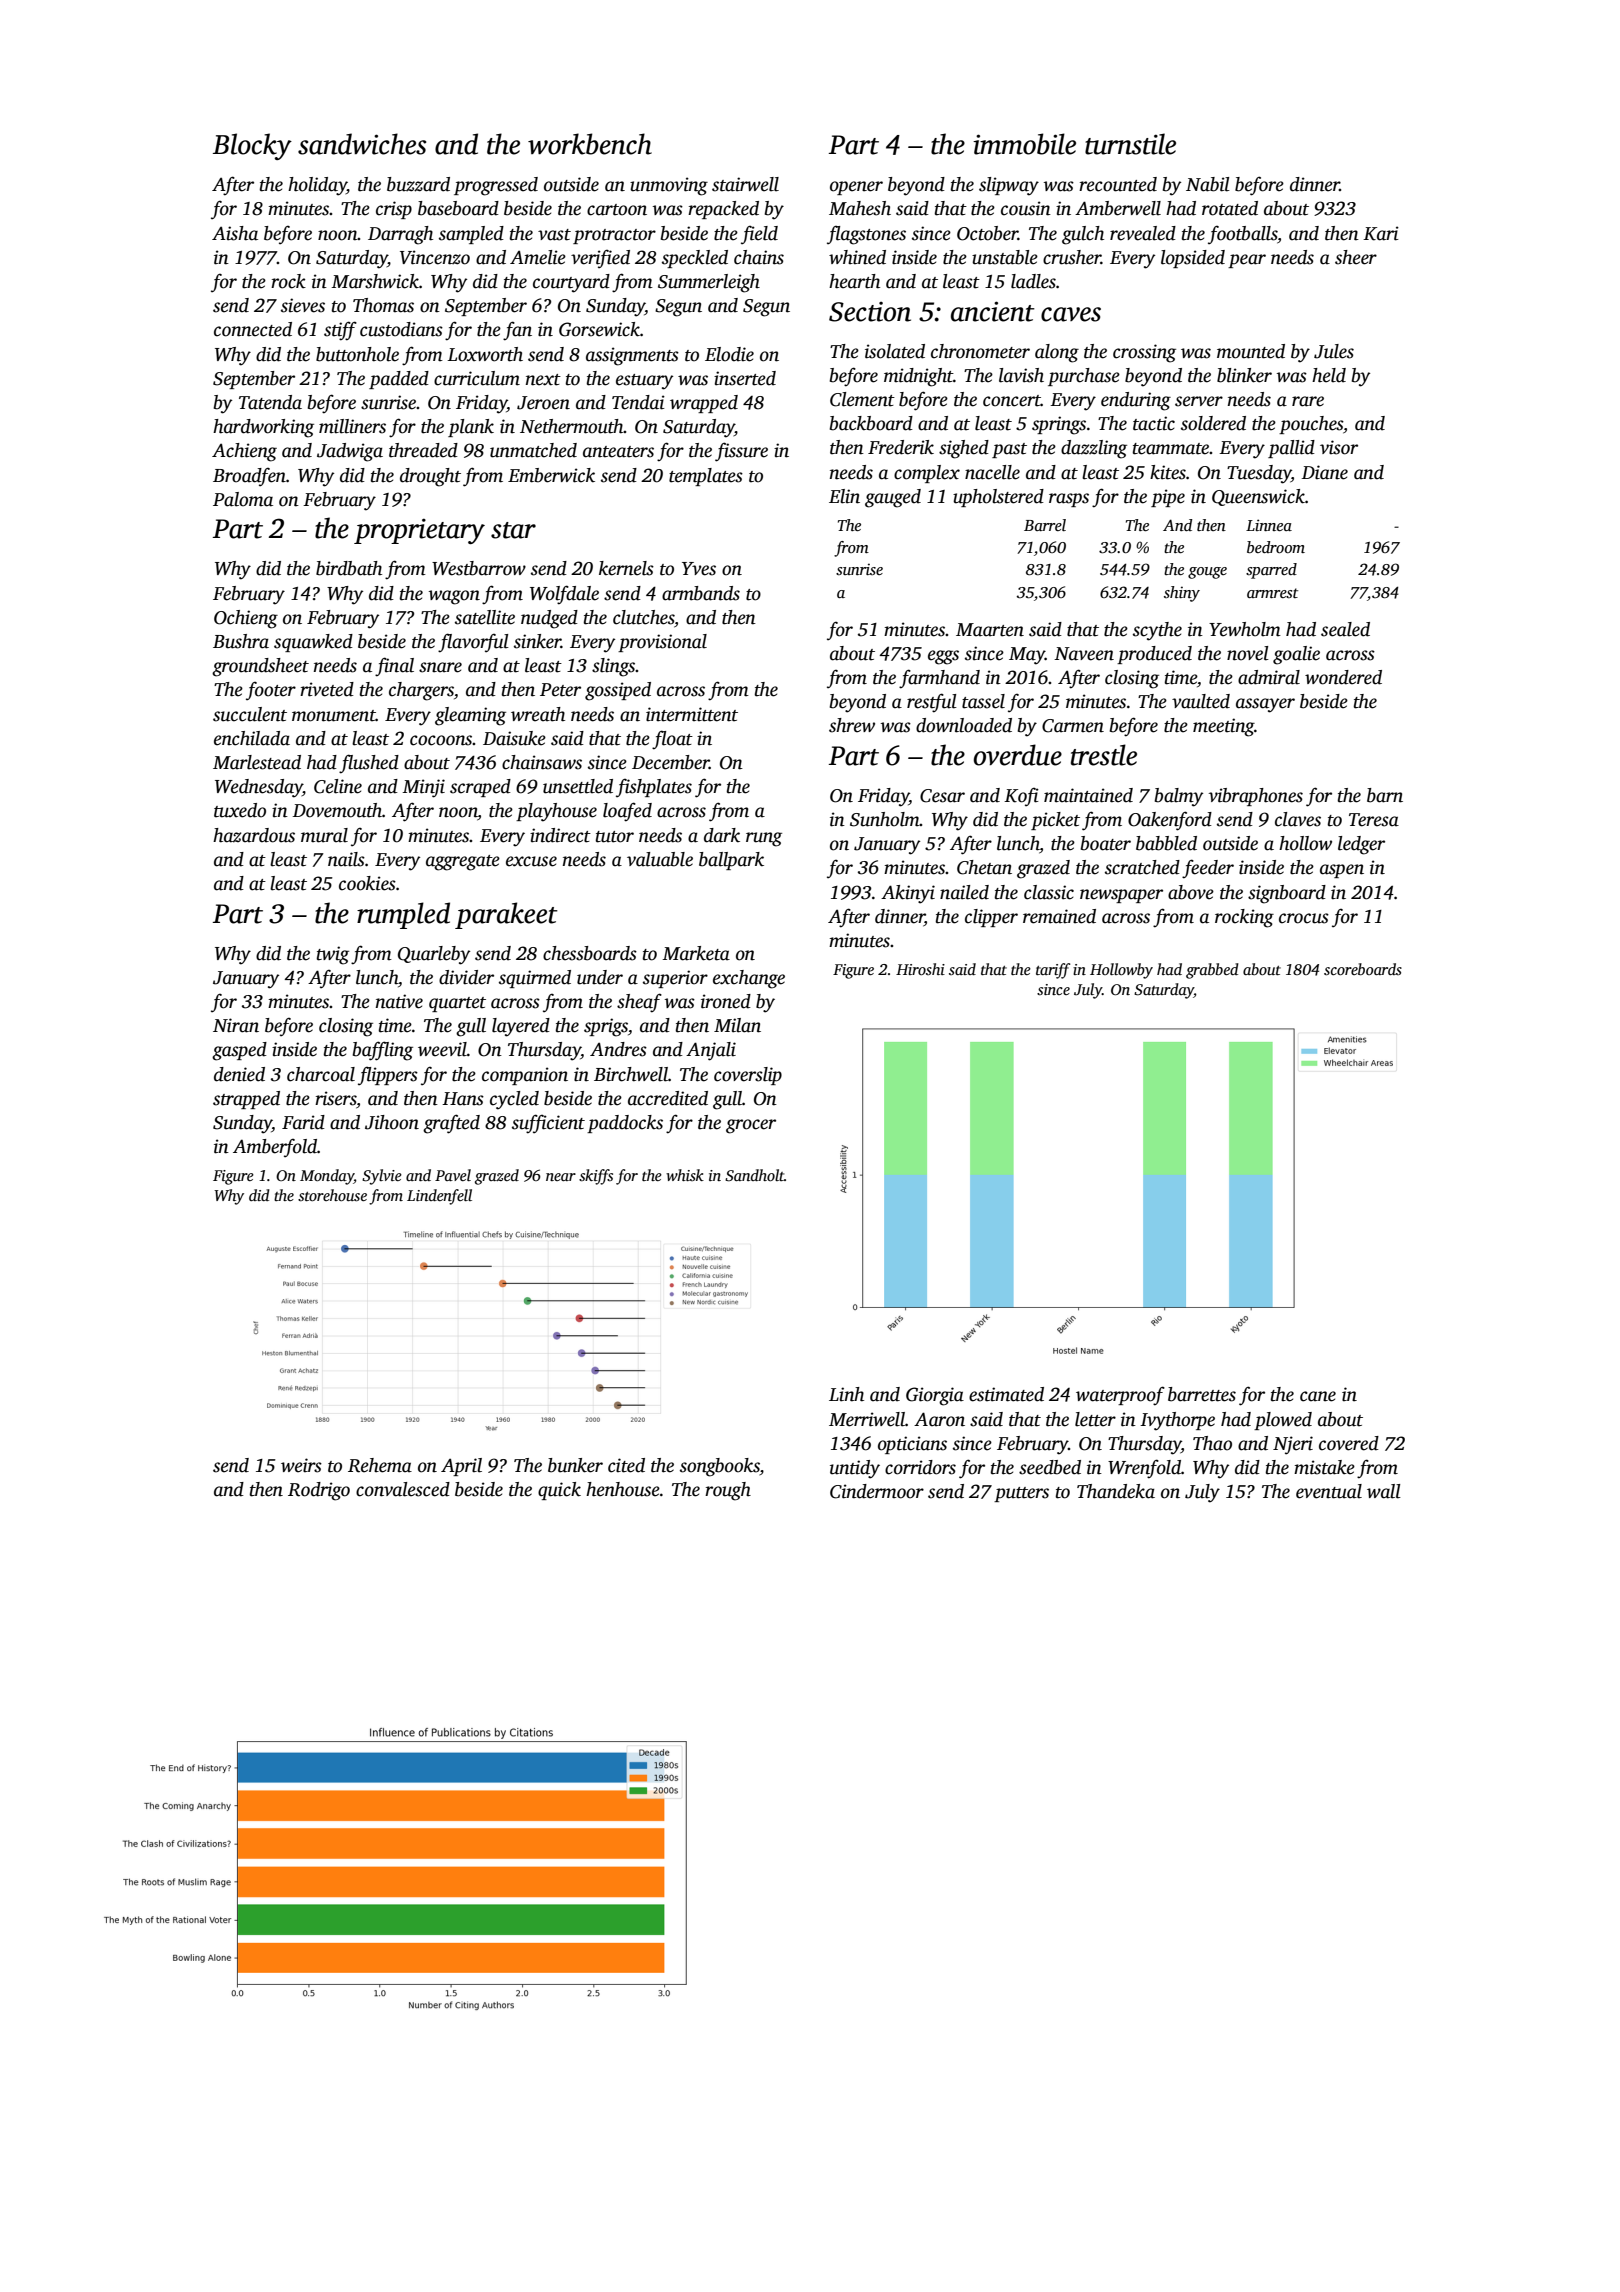  What do you see at coordinates (301, 1465) in the document?
I see `weirs` at bounding box center [301, 1465].
